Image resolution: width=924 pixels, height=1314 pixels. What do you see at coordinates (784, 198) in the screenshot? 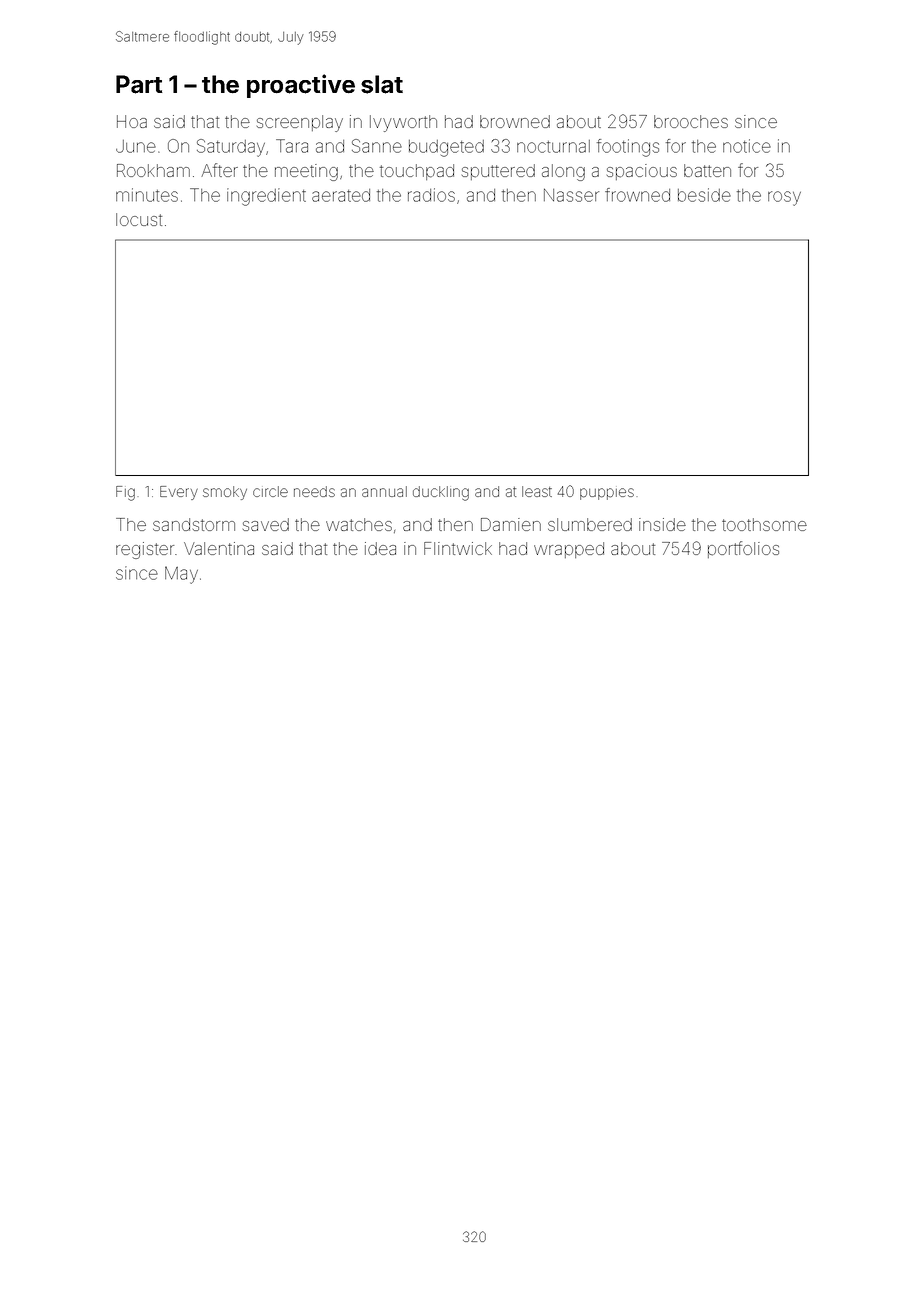
I see `rosy` at bounding box center [784, 198].
